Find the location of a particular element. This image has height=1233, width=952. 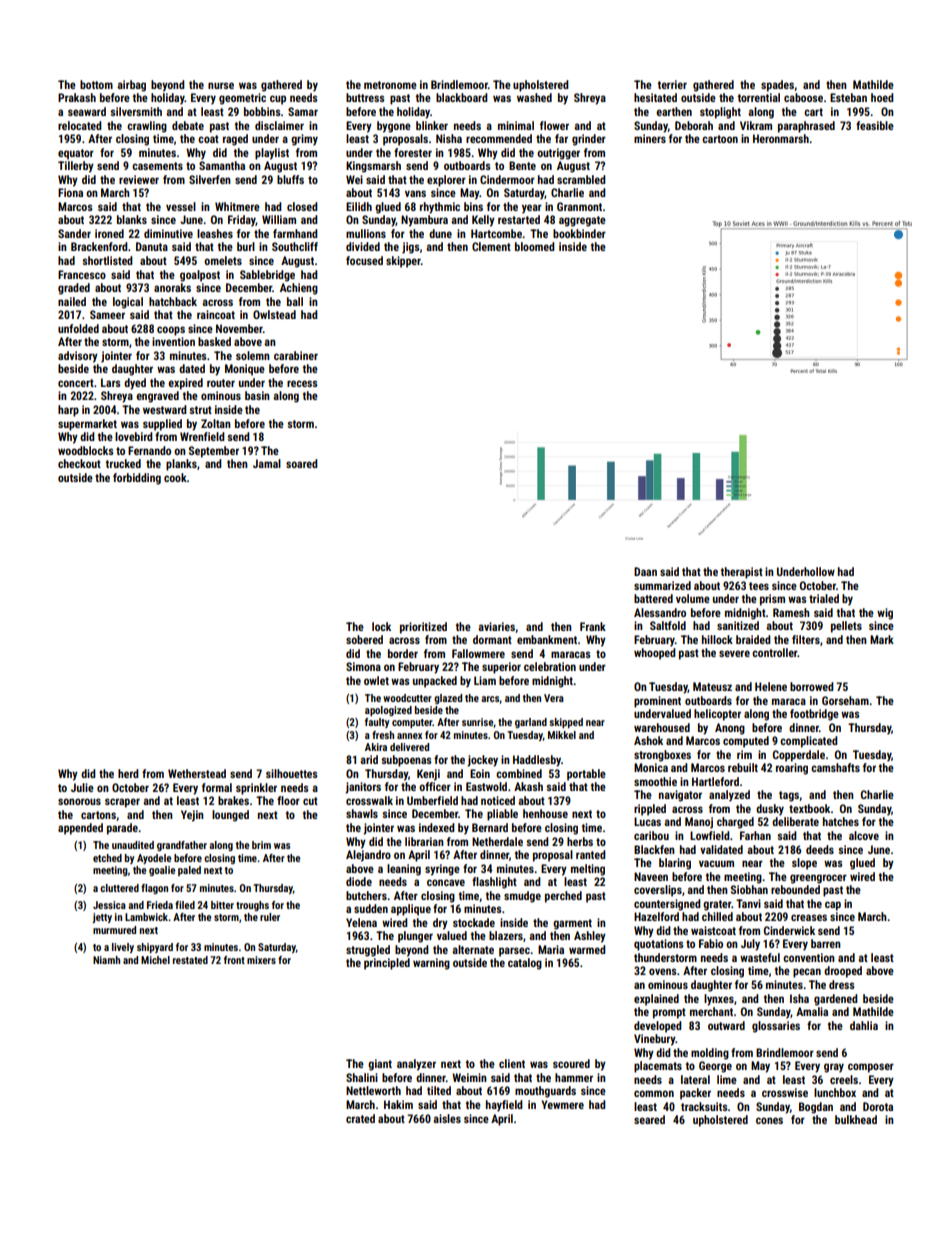

miners is located at coordinates (650, 138).
